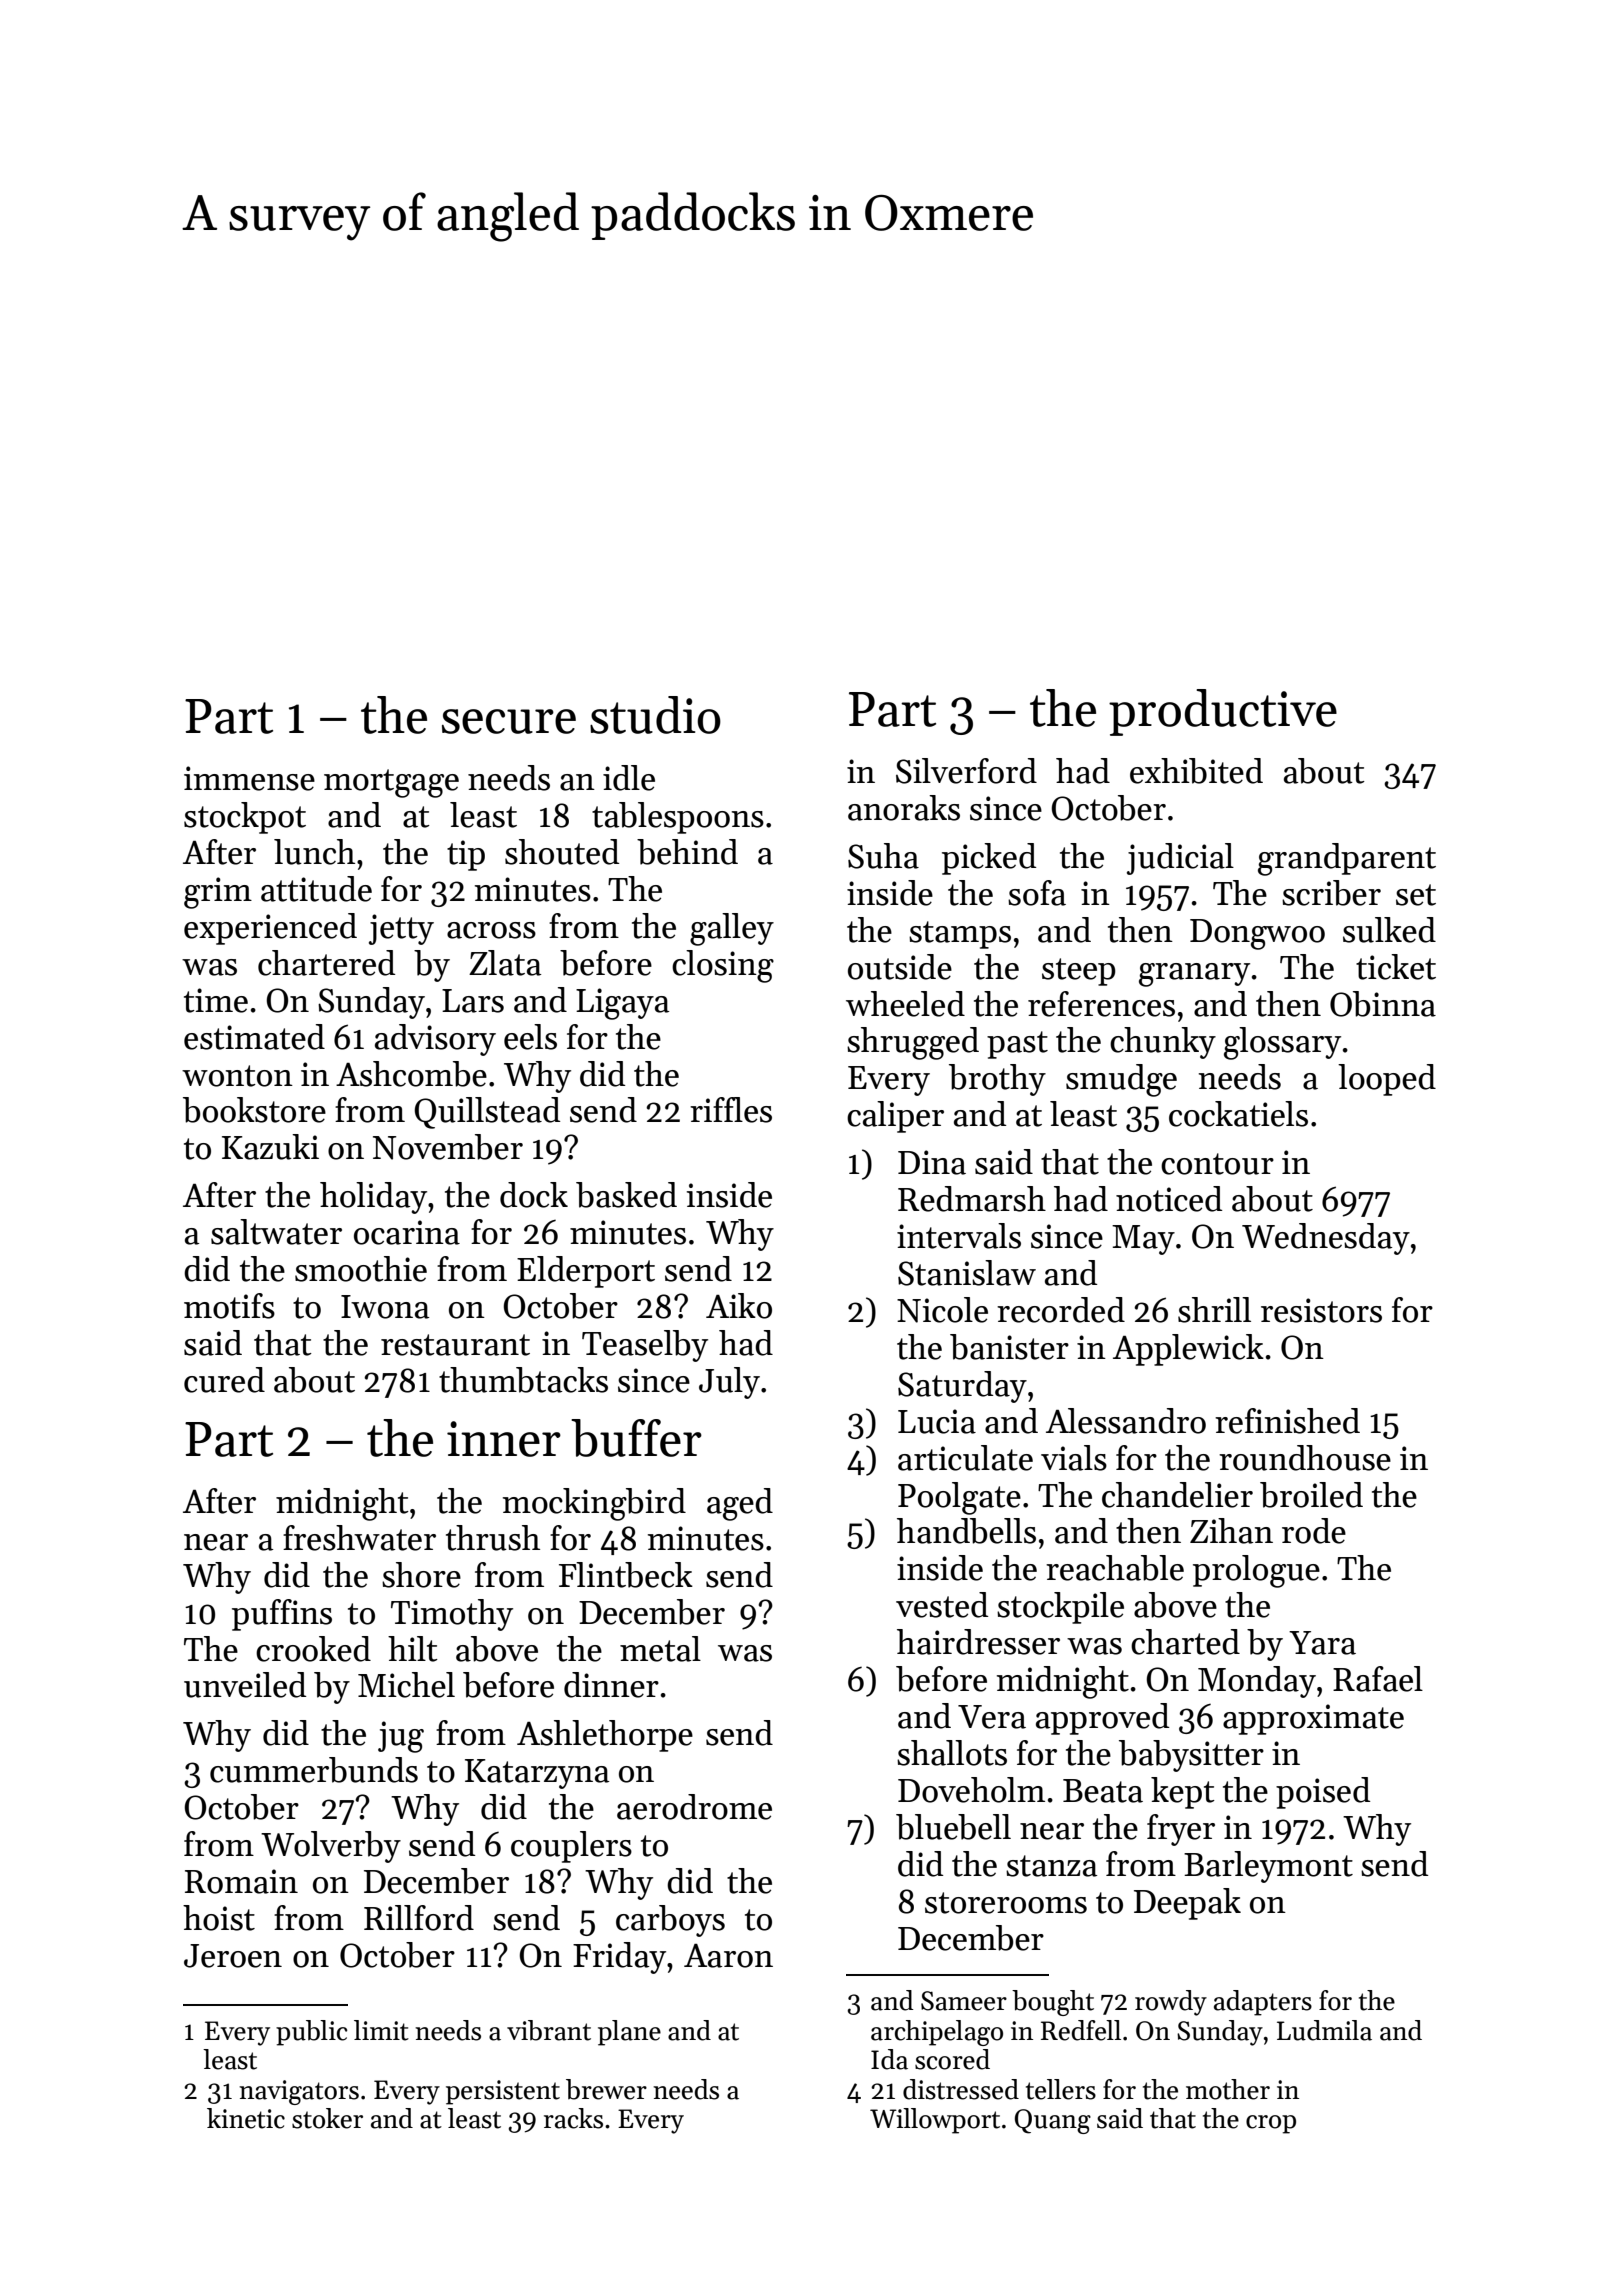 The height and width of the image is (2292, 1620). I want to click on granary, so click(1194, 975).
